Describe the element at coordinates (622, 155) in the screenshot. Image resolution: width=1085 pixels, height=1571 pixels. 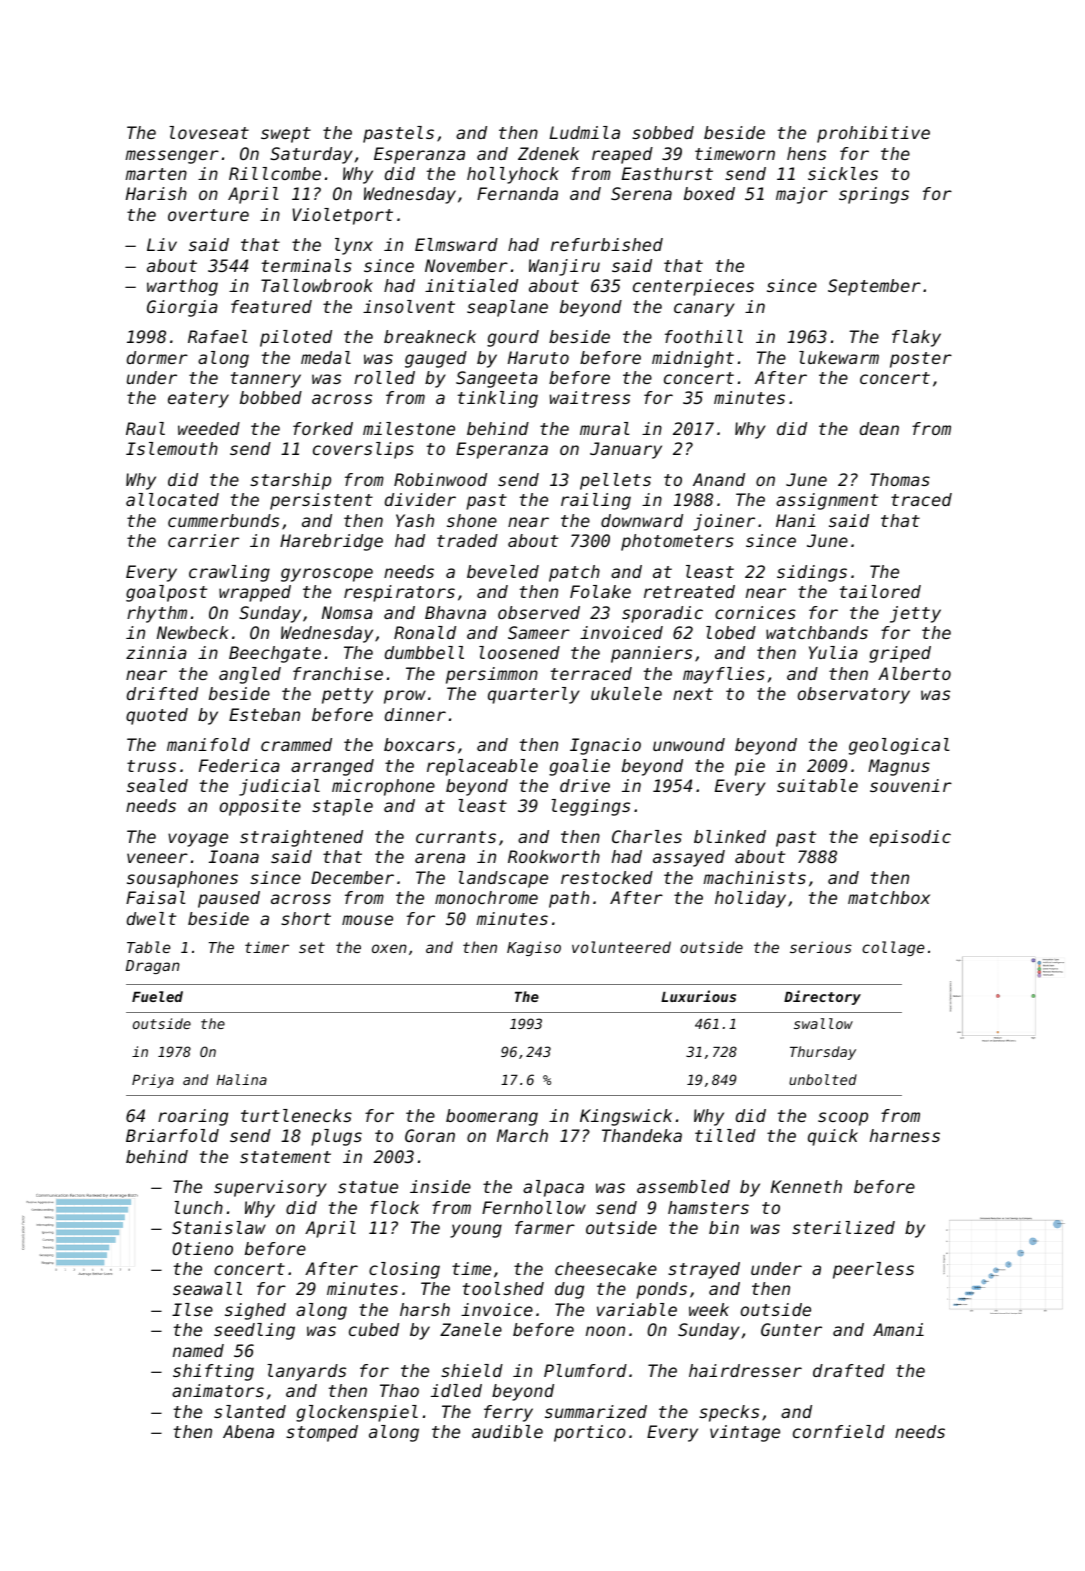
I see `reaped` at that location.
